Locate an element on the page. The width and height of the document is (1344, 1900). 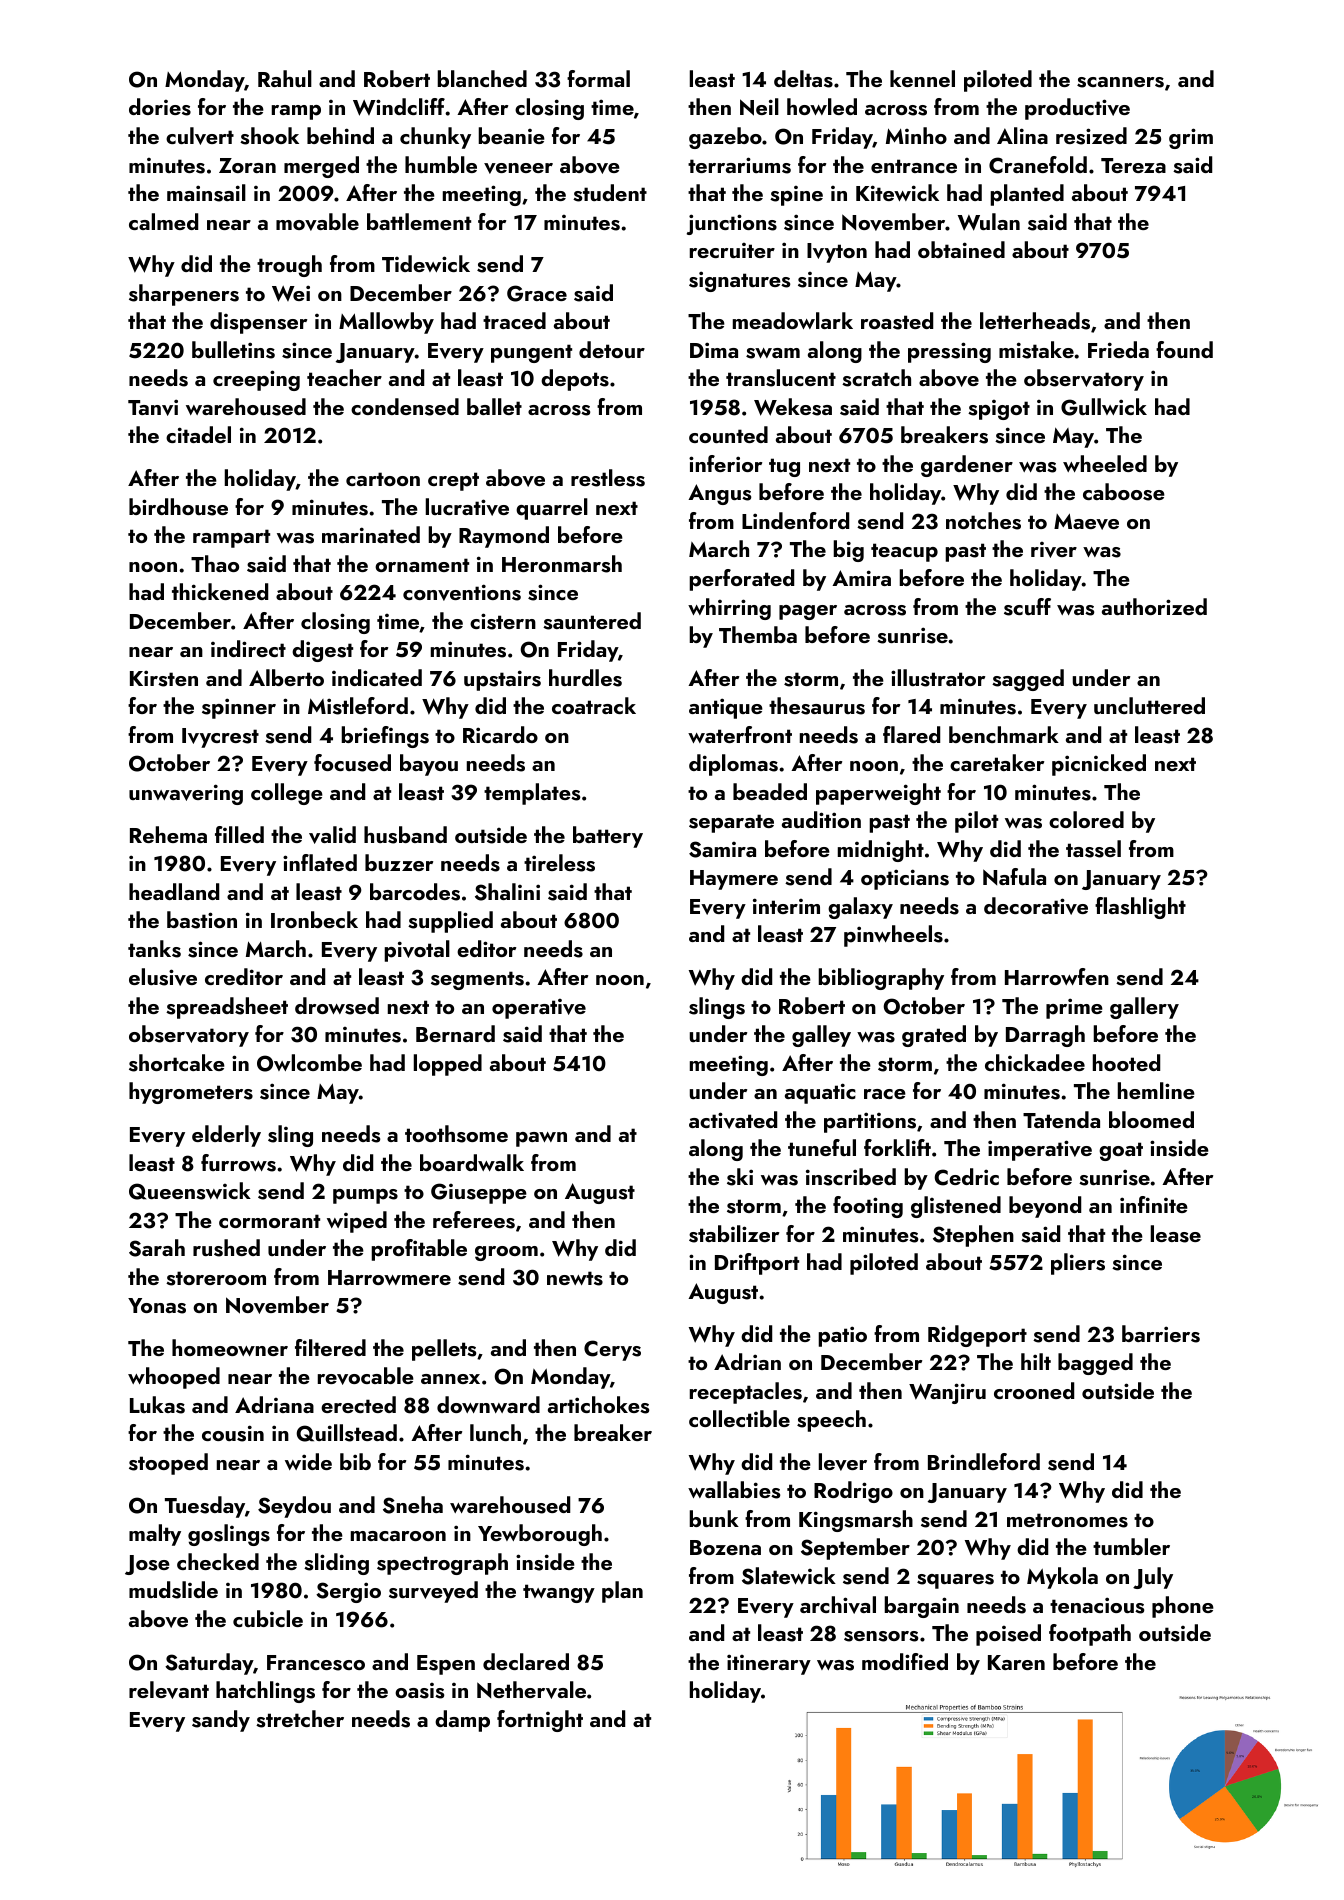
whooped is located at coordinates (174, 1378).
